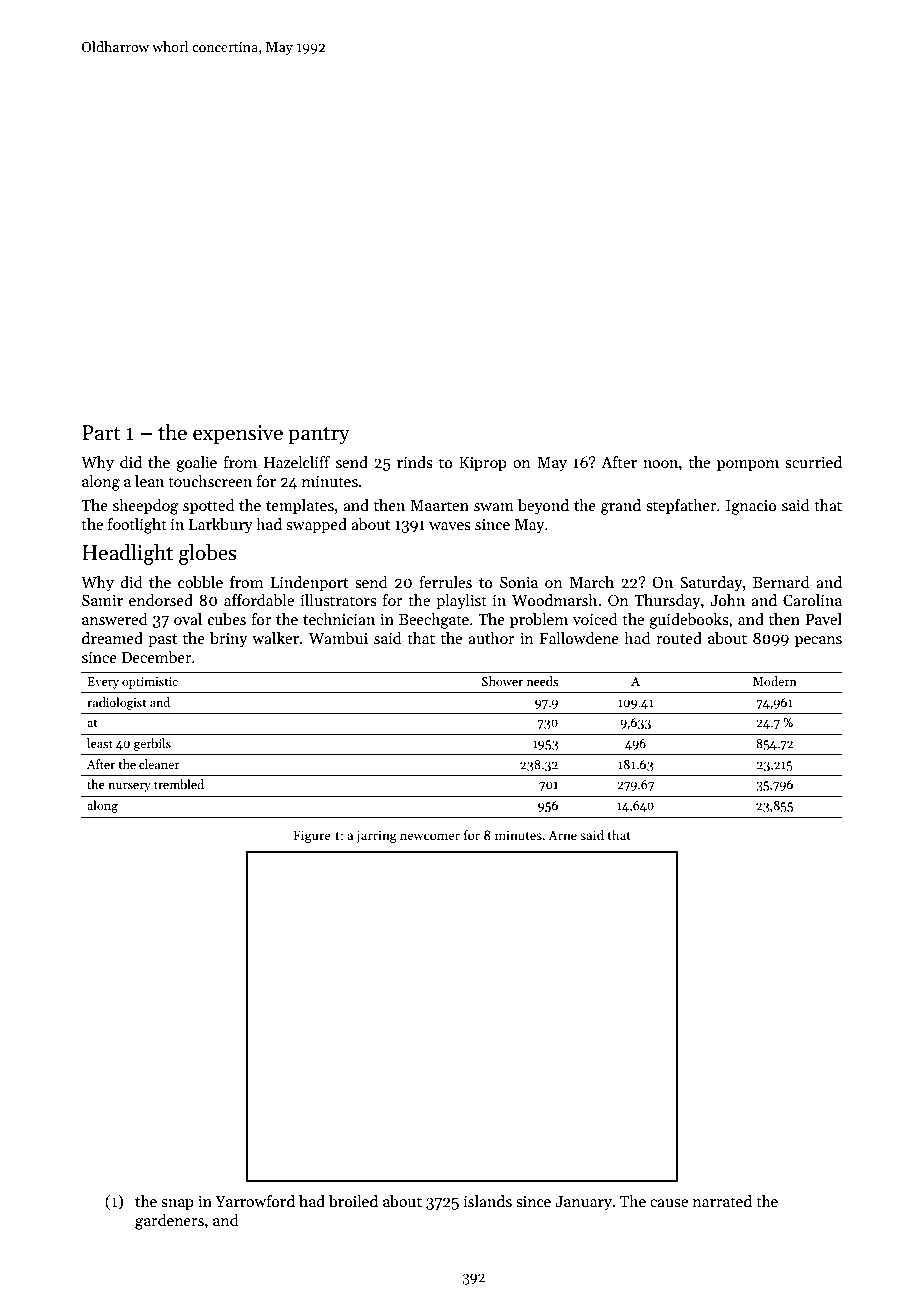 The width and height of the screenshot is (924, 1314). I want to click on Modern, so click(775, 681).
